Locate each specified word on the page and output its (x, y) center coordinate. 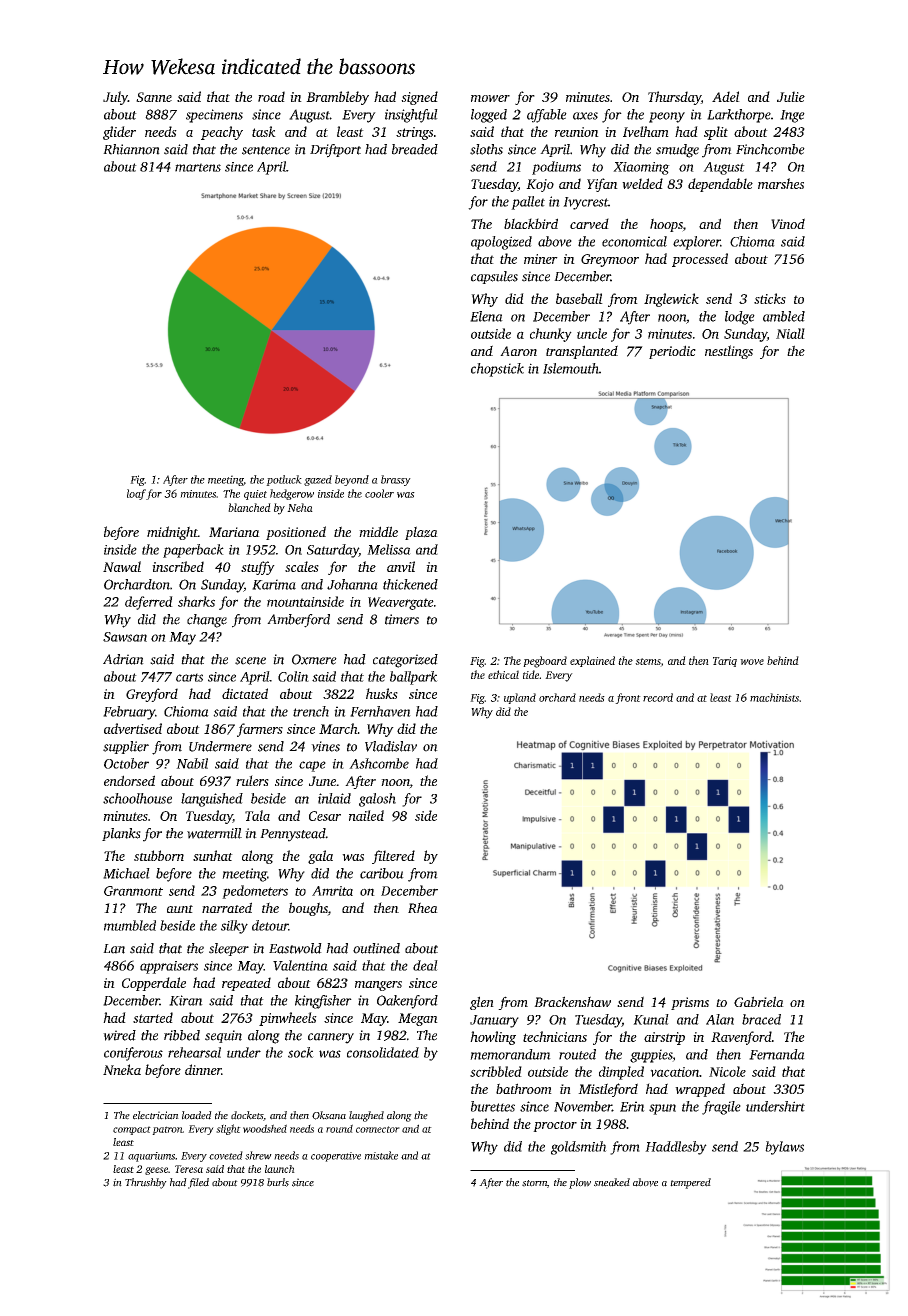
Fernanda (777, 1054)
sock (301, 1052)
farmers (260, 730)
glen (482, 1003)
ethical (503, 674)
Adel (726, 96)
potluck (284, 480)
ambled (784, 316)
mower (490, 98)
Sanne (154, 97)
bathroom (524, 1088)
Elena (486, 316)
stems (648, 662)
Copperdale (154, 984)
